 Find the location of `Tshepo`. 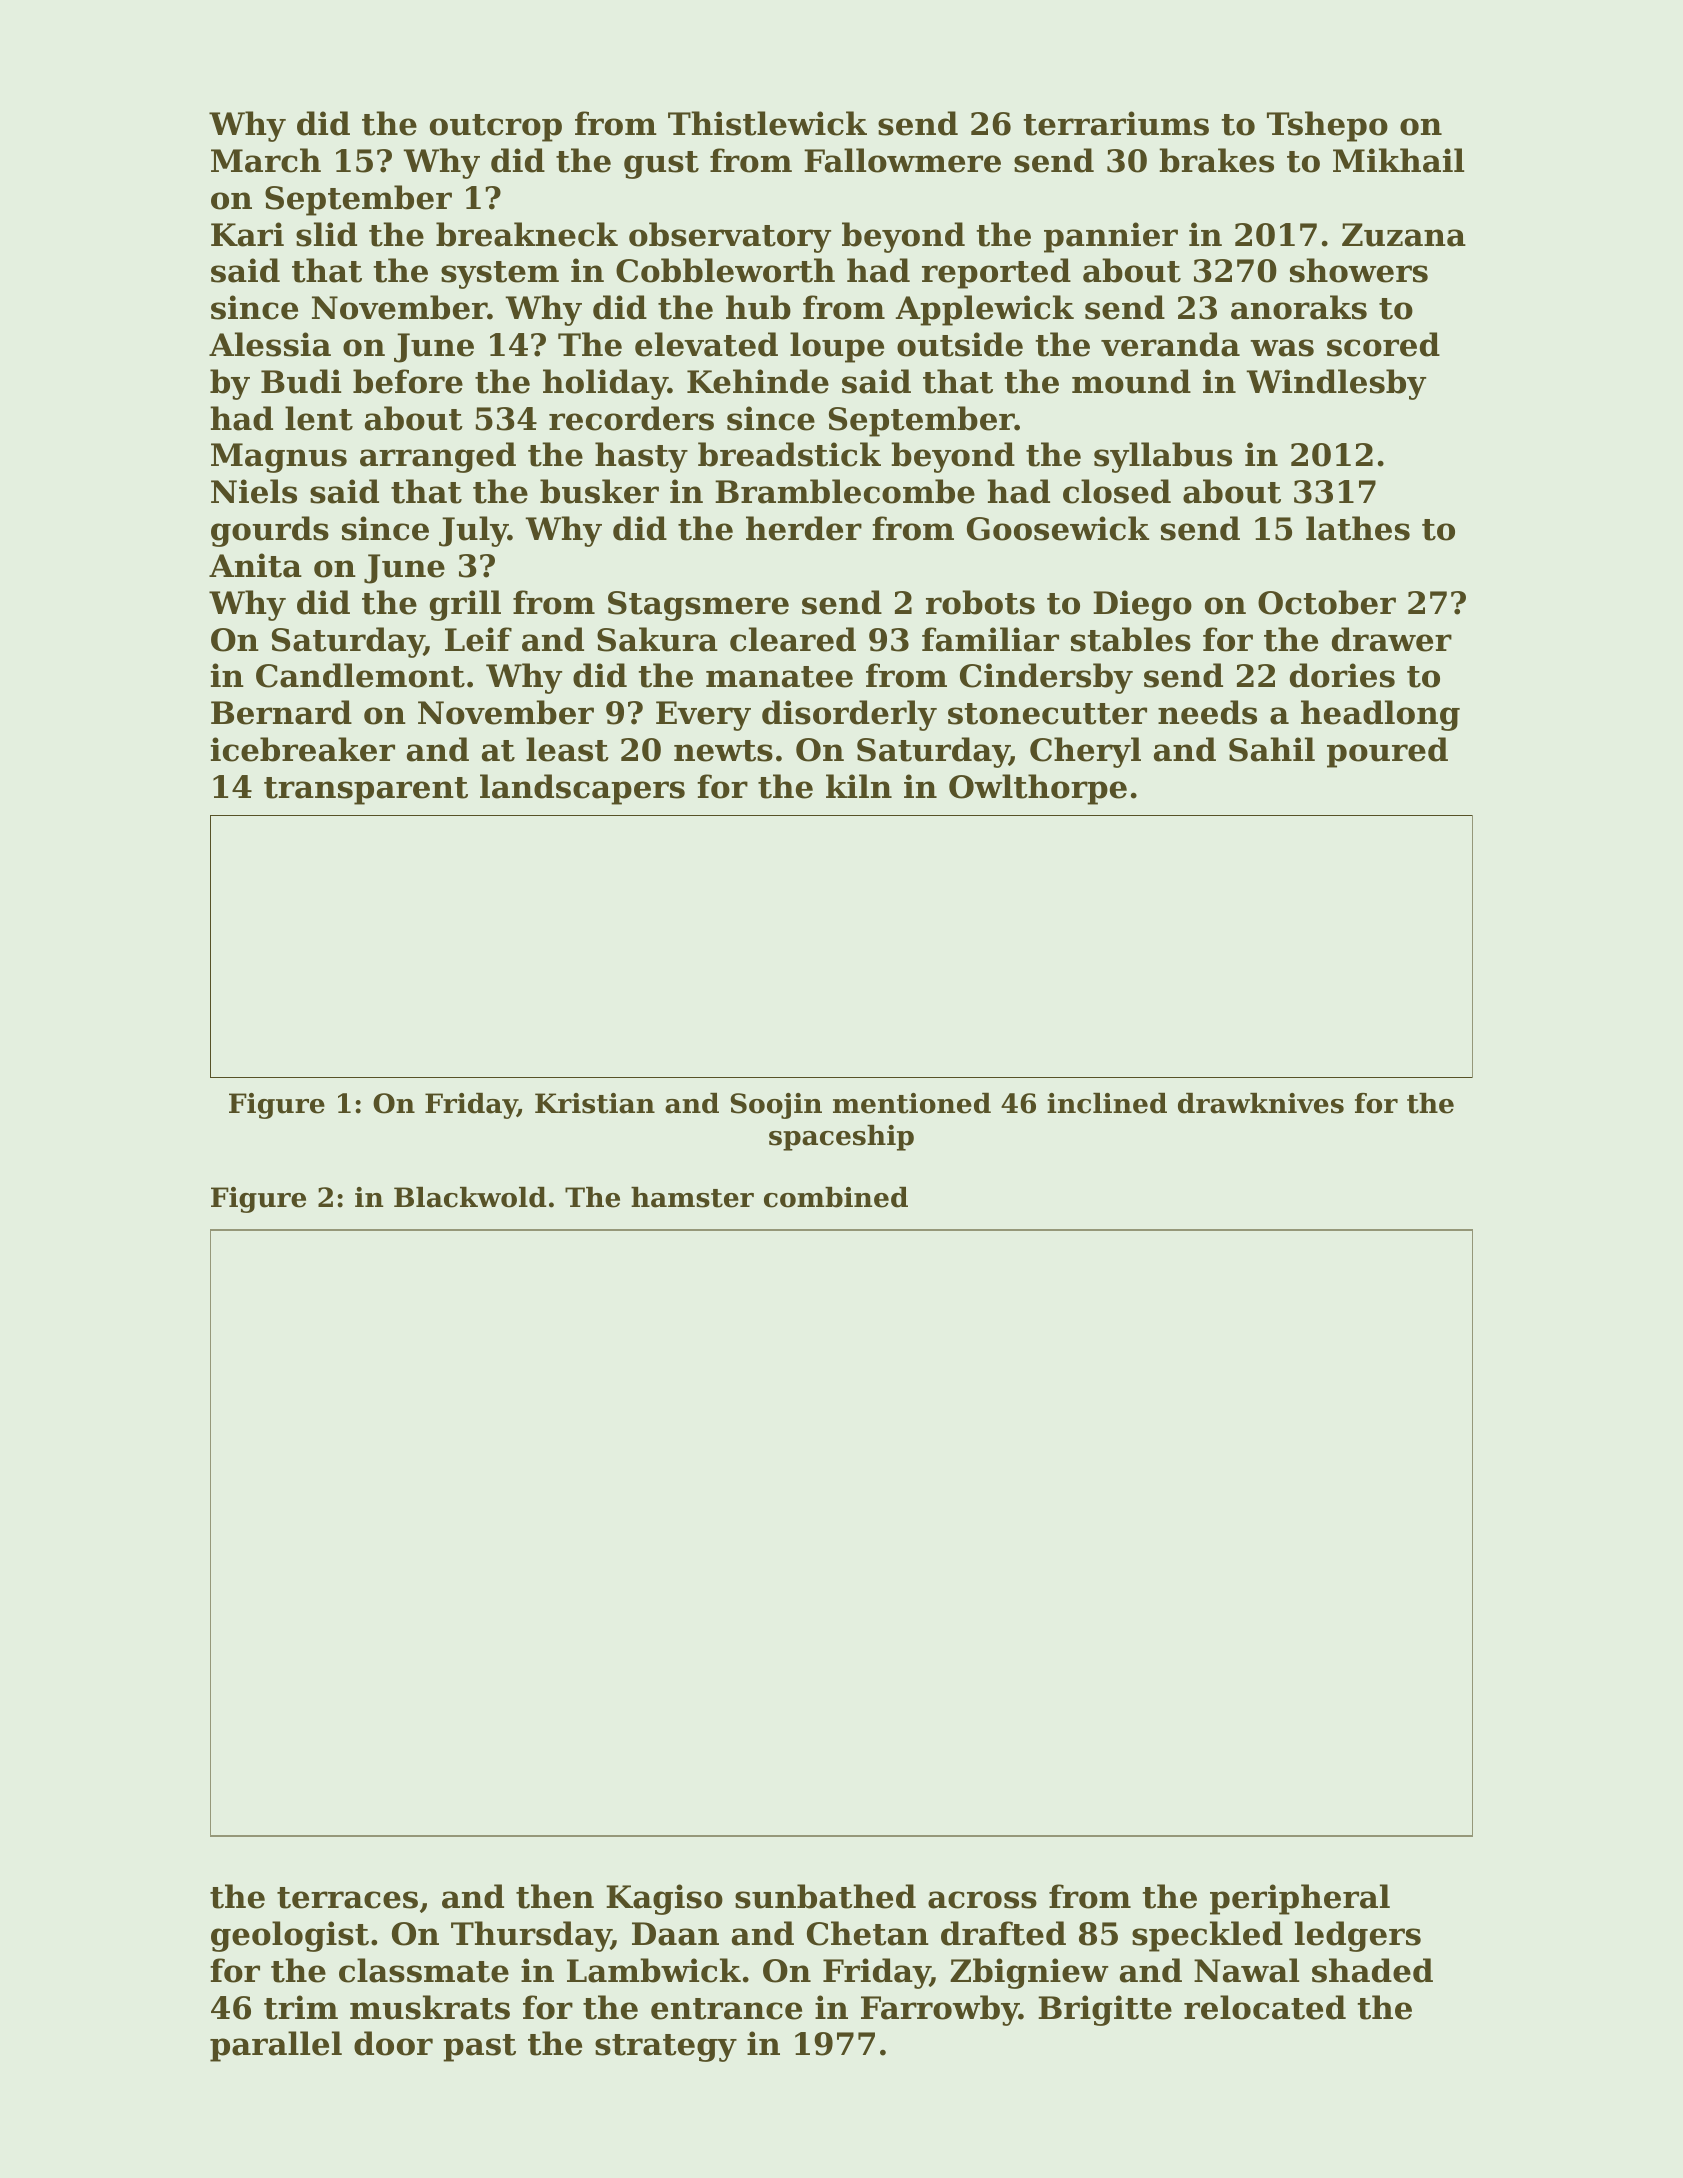

Tshepo is located at coordinates (1327, 126).
